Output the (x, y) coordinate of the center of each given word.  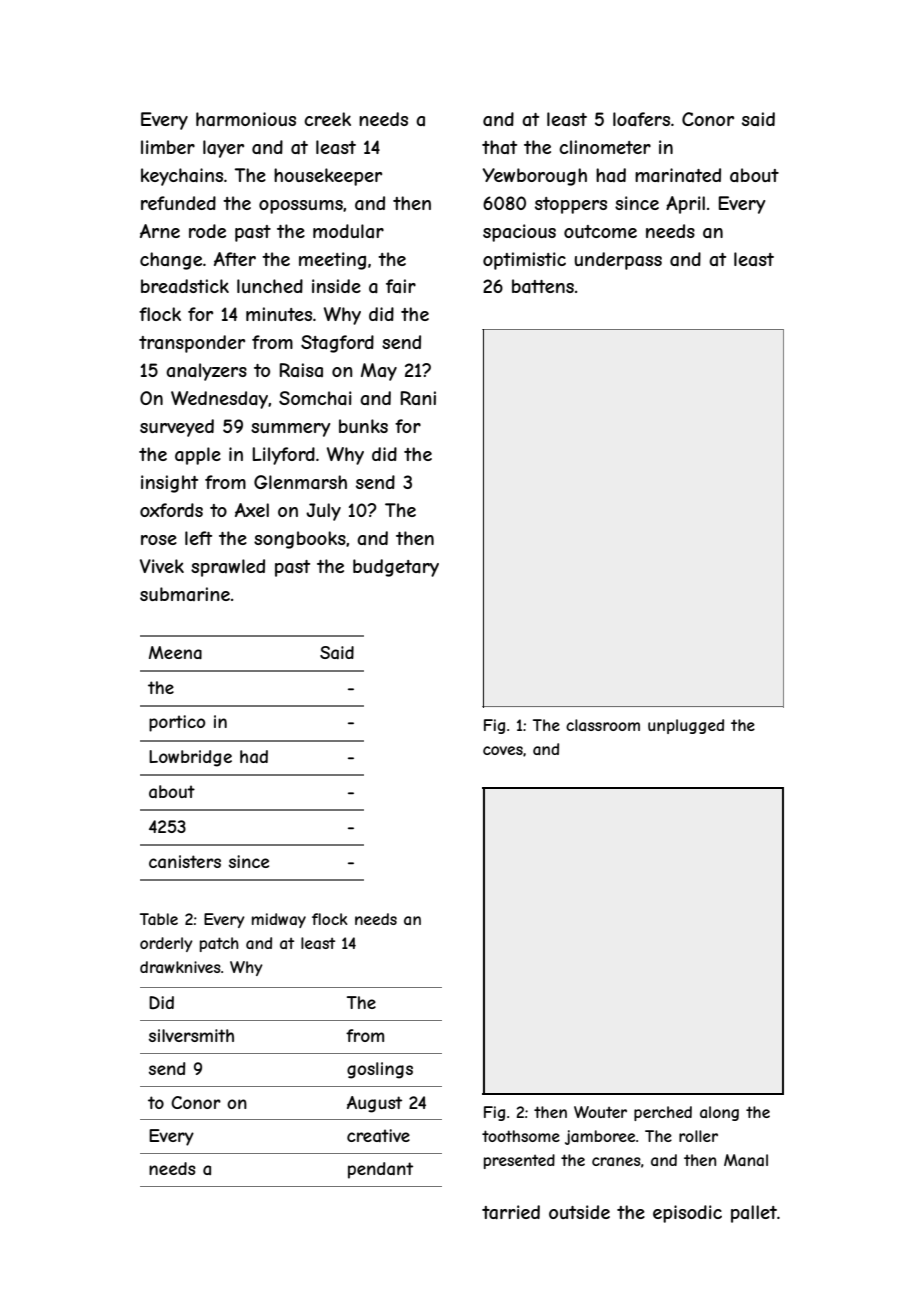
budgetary (396, 568)
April (685, 205)
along (719, 1113)
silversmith (191, 1035)
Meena (175, 652)
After (235, 259)
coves (503, 750)
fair (401, 286)
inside (336, 286)
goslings (380, 1070)
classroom (603, 725)
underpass (618, 261)
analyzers (206, 372)
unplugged (686, 726)
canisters (185, 861)
